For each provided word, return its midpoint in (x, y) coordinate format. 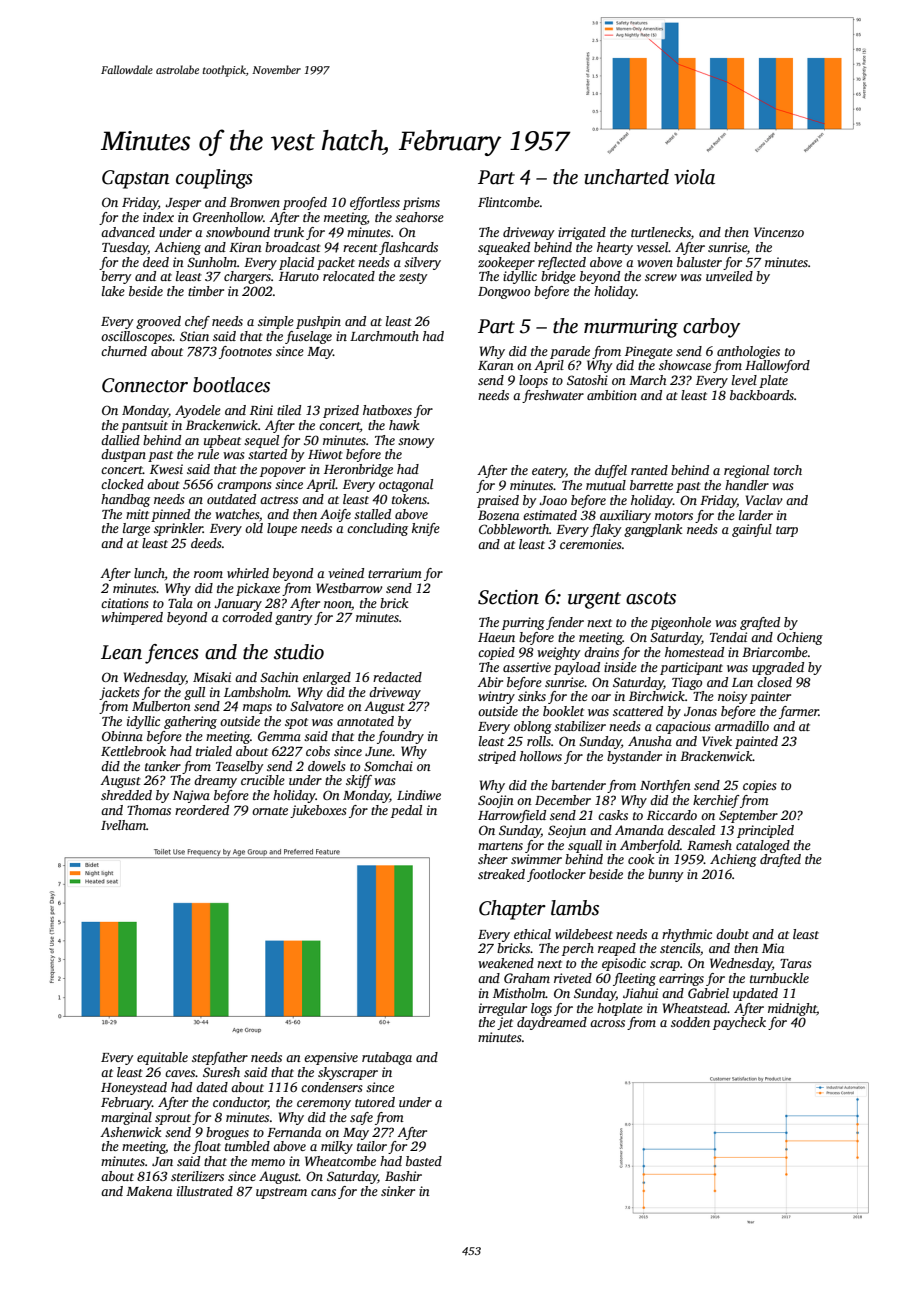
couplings (214, 179)
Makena (149, 1191)
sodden (690, 1022)
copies (759, 786)
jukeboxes (318, 811)
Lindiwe (419, 795)
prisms (421, 203)
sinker (398, 1191)
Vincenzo (779, 232)
